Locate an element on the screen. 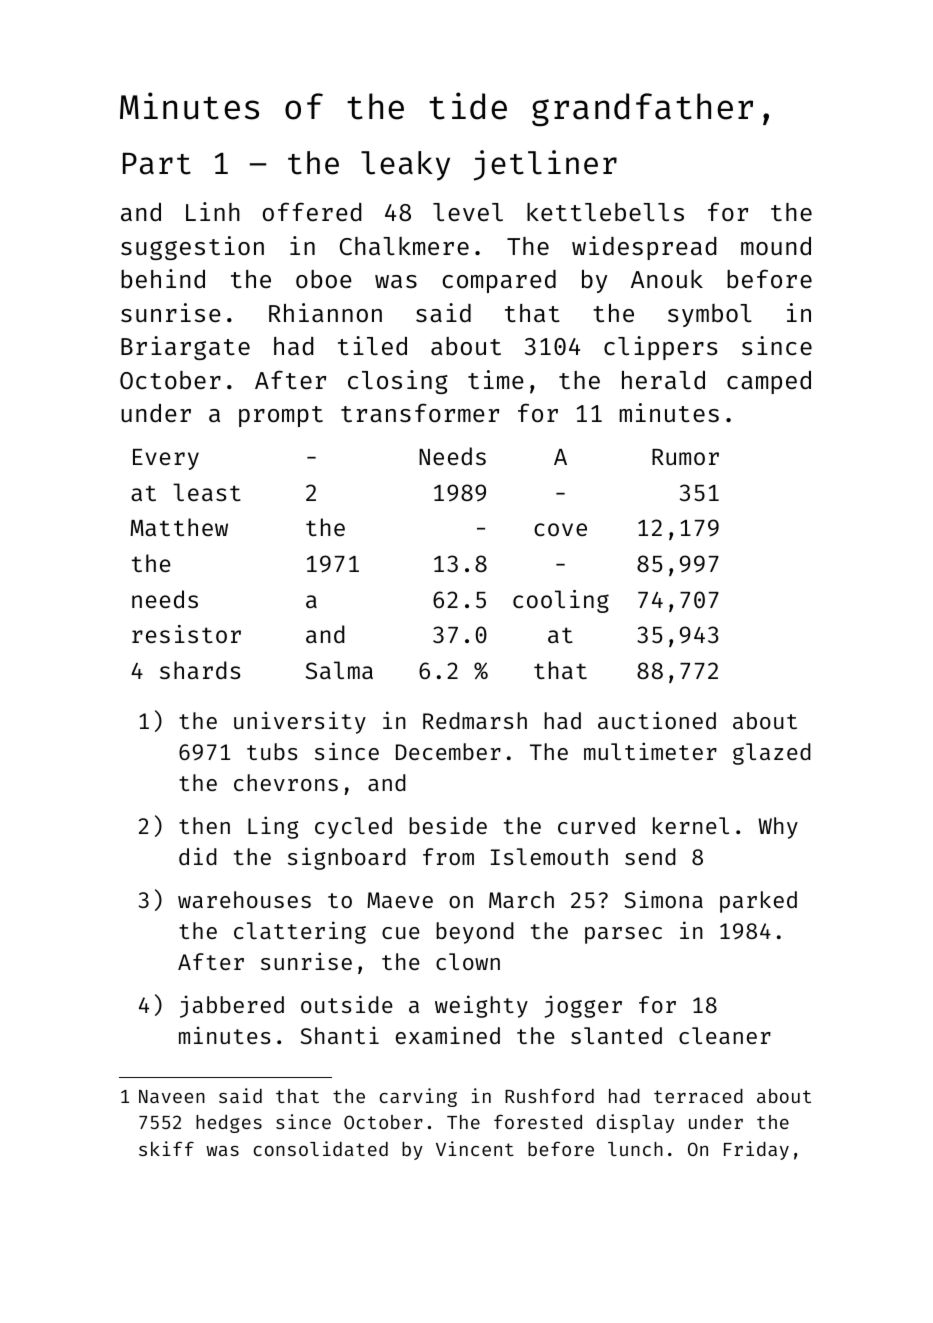  parked is located at coordinates (758, 902).
